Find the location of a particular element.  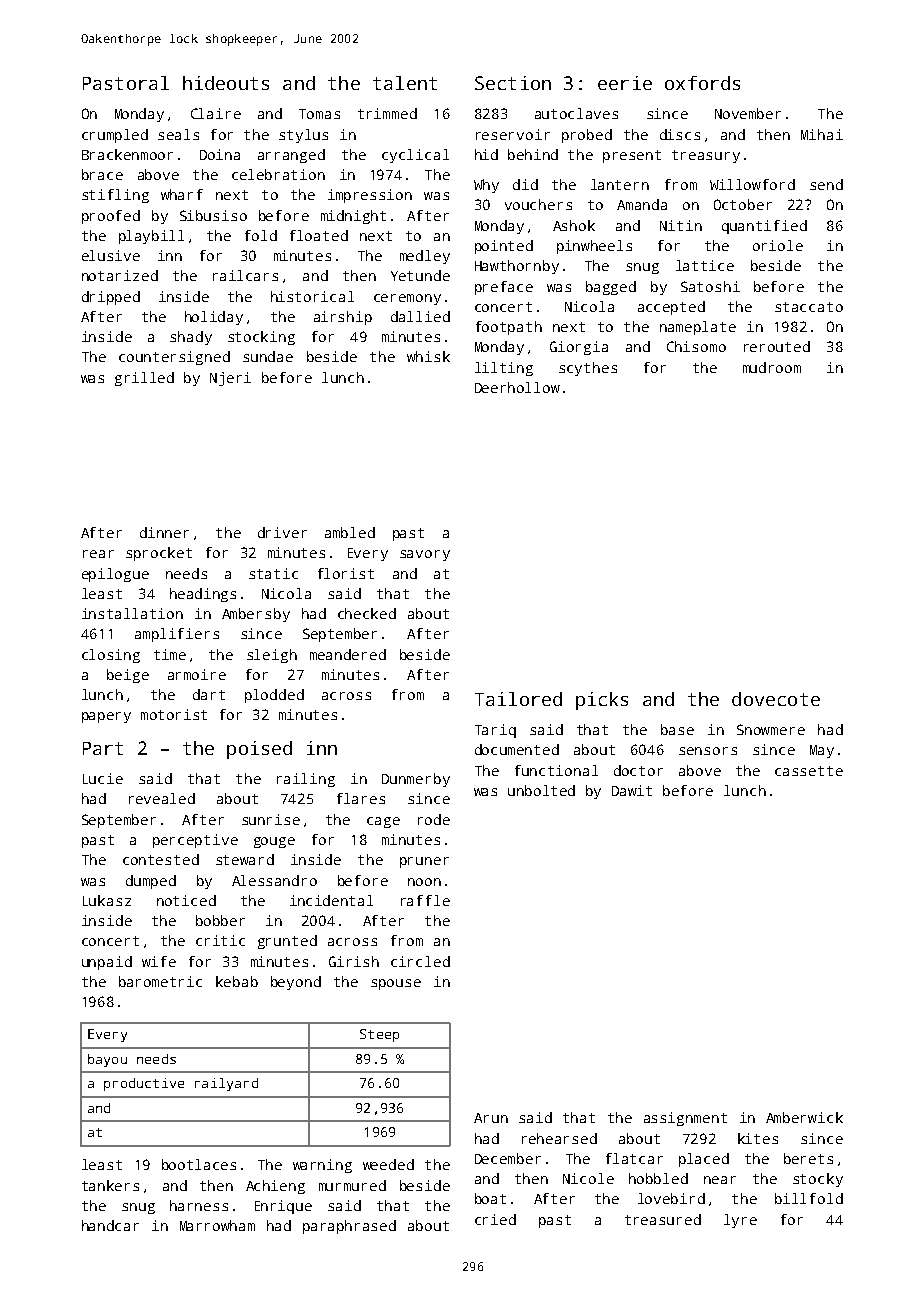

bayou is located at coordinates (107, 1060).
